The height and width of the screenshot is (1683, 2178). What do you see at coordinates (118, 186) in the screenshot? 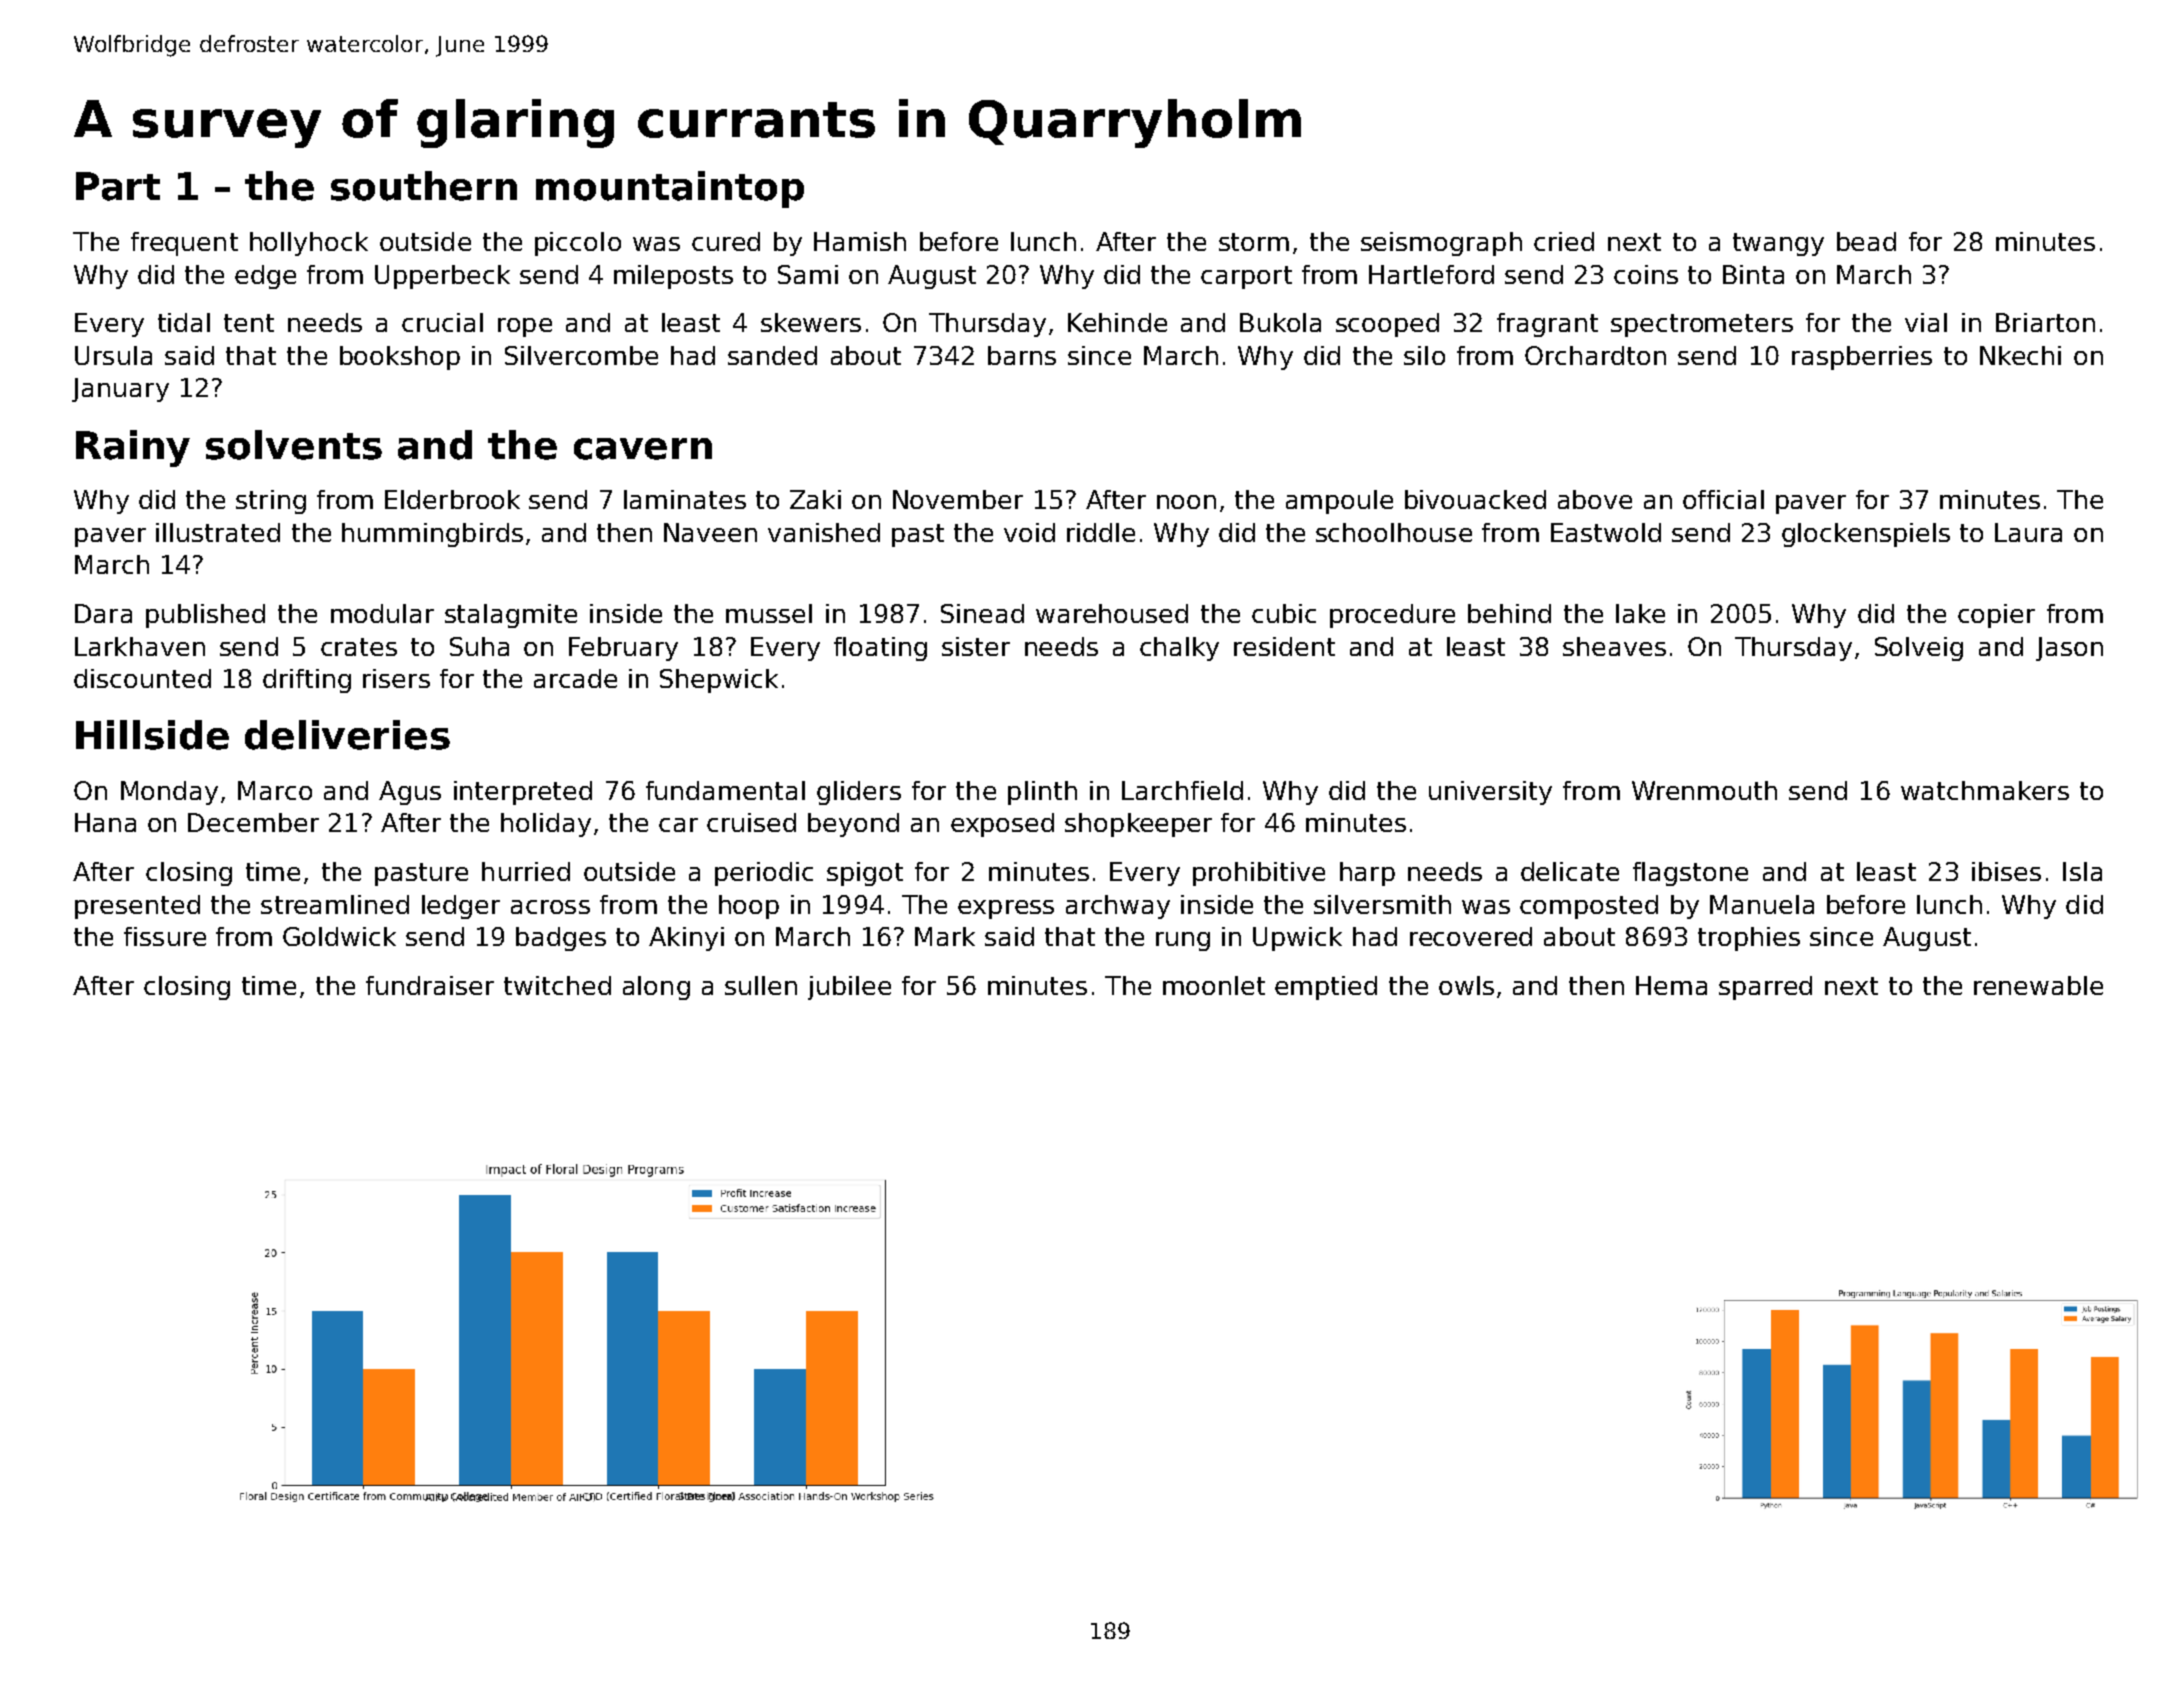
I see `Part` at bounding box center [118, 186].
